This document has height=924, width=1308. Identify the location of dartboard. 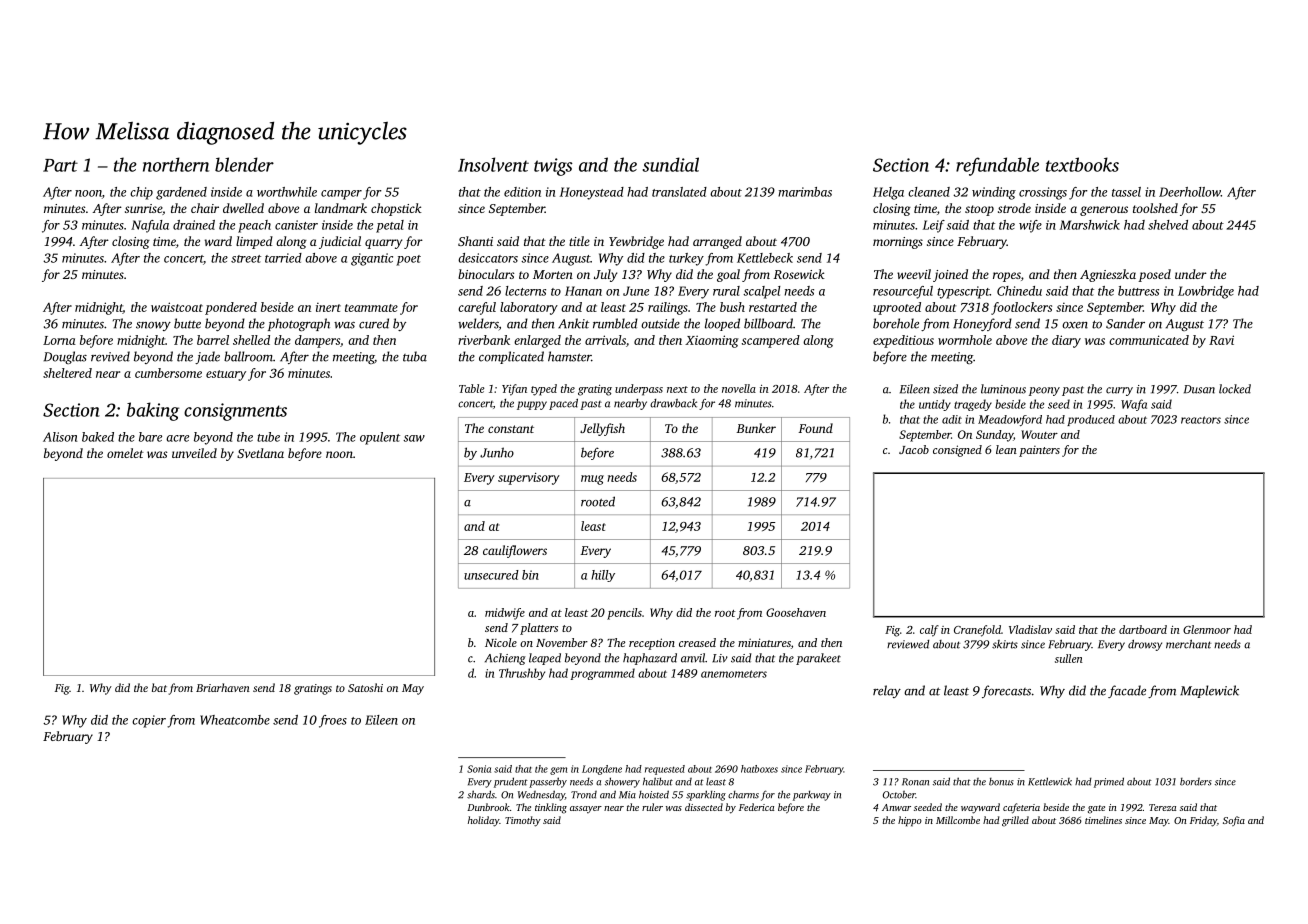
(1143, 629).
